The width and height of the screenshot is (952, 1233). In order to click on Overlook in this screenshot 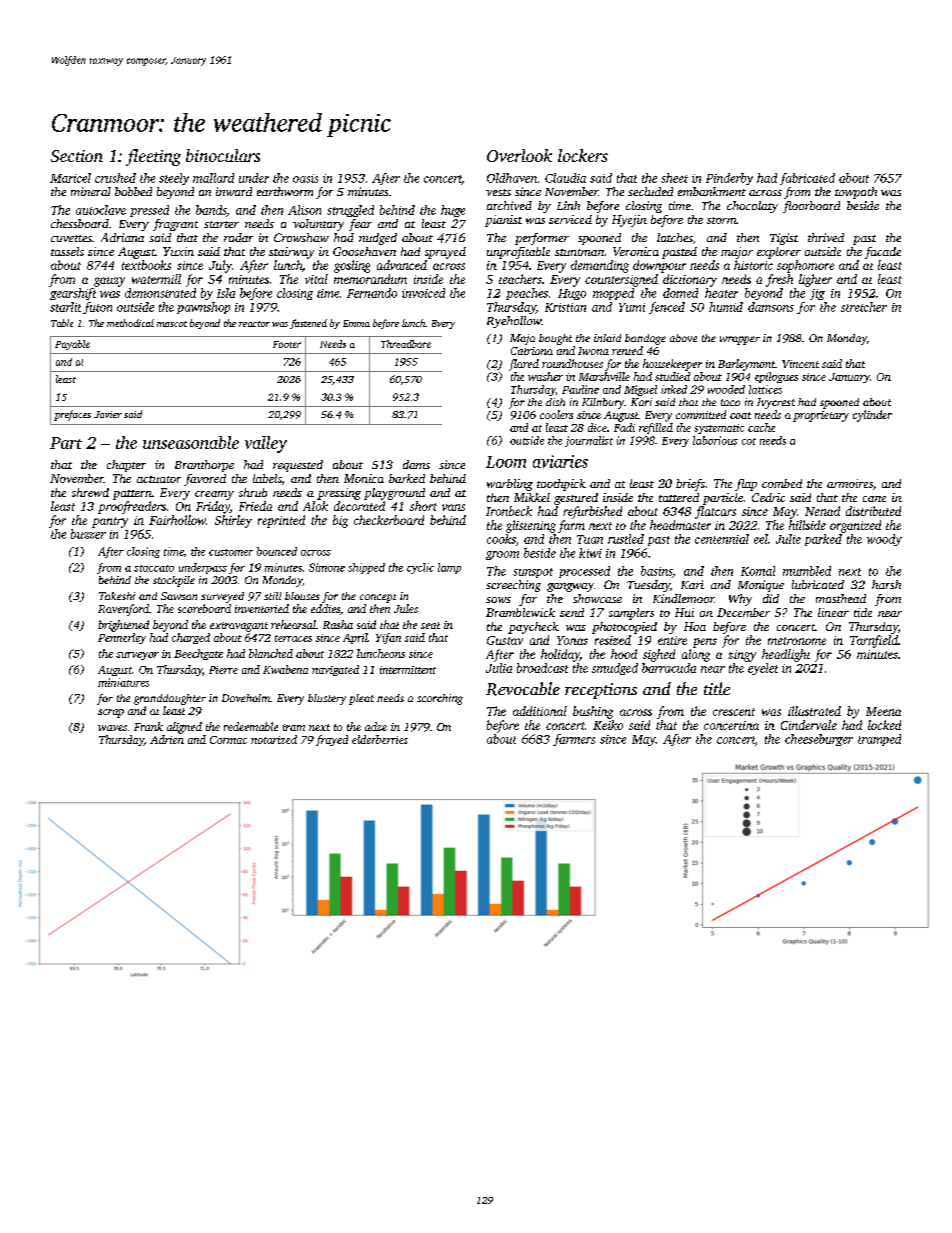, I will do `click(519, 155)`.
